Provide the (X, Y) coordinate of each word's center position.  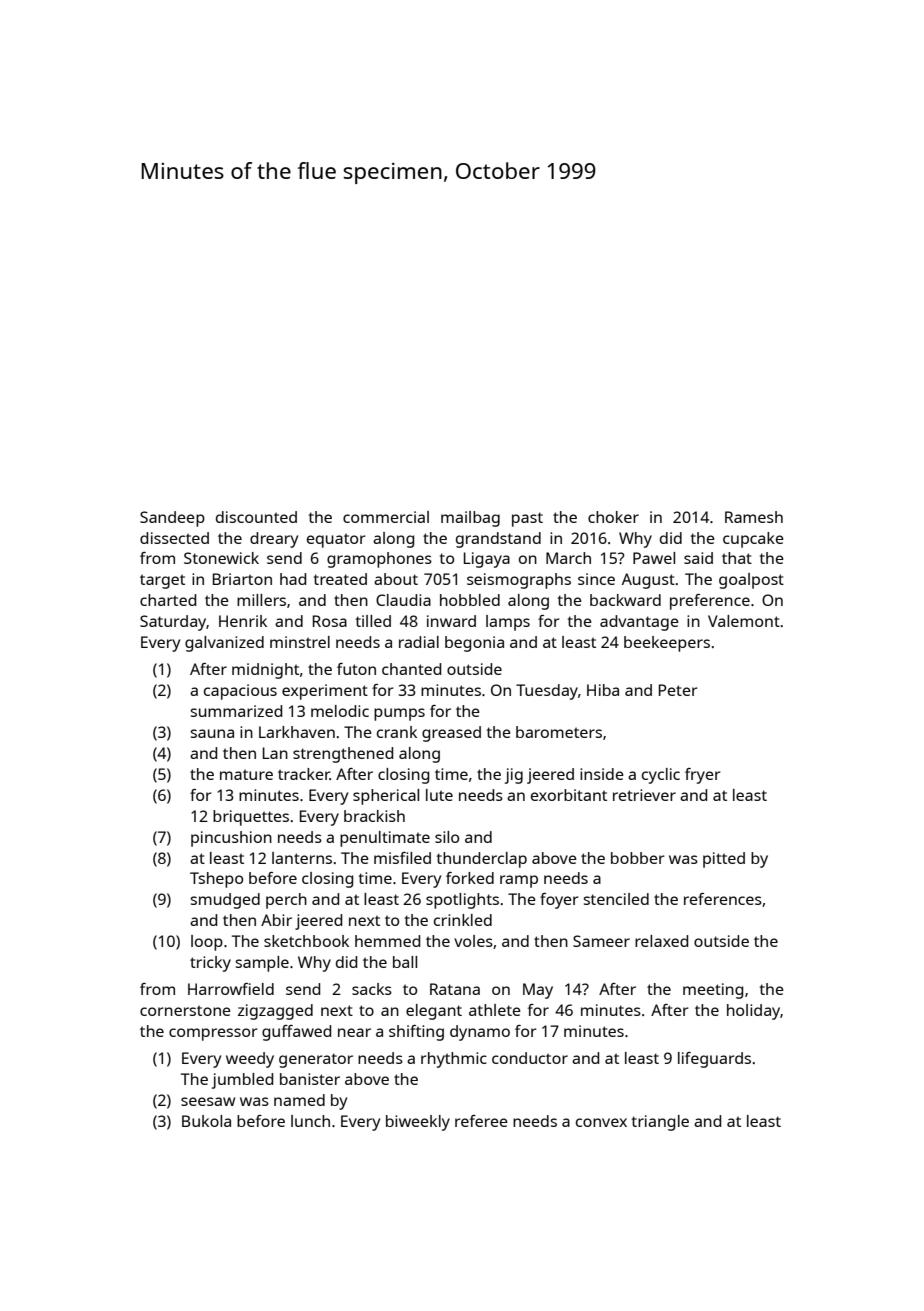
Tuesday (547, 692)
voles (473, 941)
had (293, 579)
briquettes (251, 818)
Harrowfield (231, 989)
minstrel (300, 642)
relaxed (661, 941)
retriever (644, 795)
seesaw (208, 1101)
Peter (678, 690)
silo (447, 837)
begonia (474, 644)
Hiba (603, 690)
